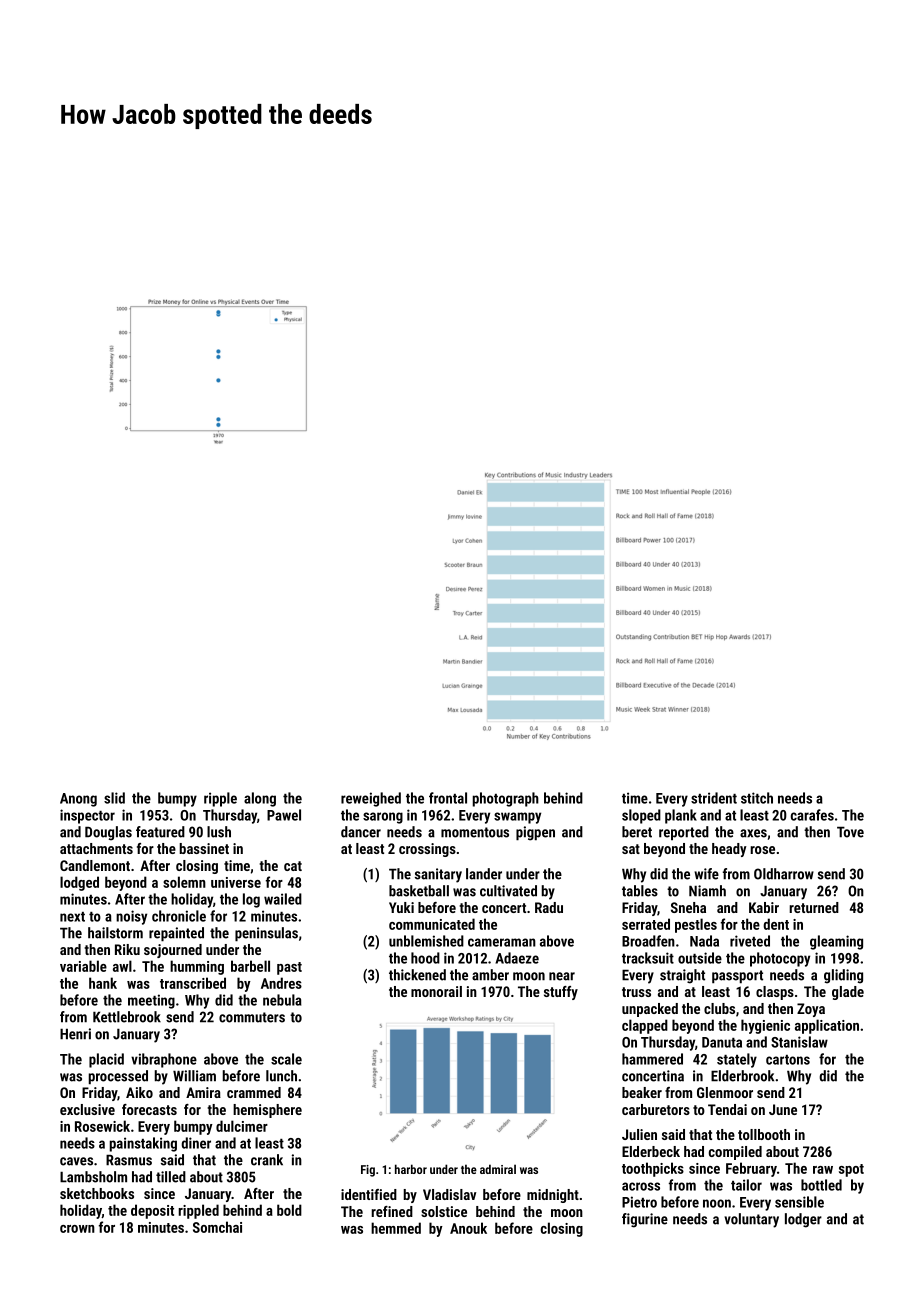 The height and width of the document is (1308, 924). I want to click on Radu, so click(549, 907).
